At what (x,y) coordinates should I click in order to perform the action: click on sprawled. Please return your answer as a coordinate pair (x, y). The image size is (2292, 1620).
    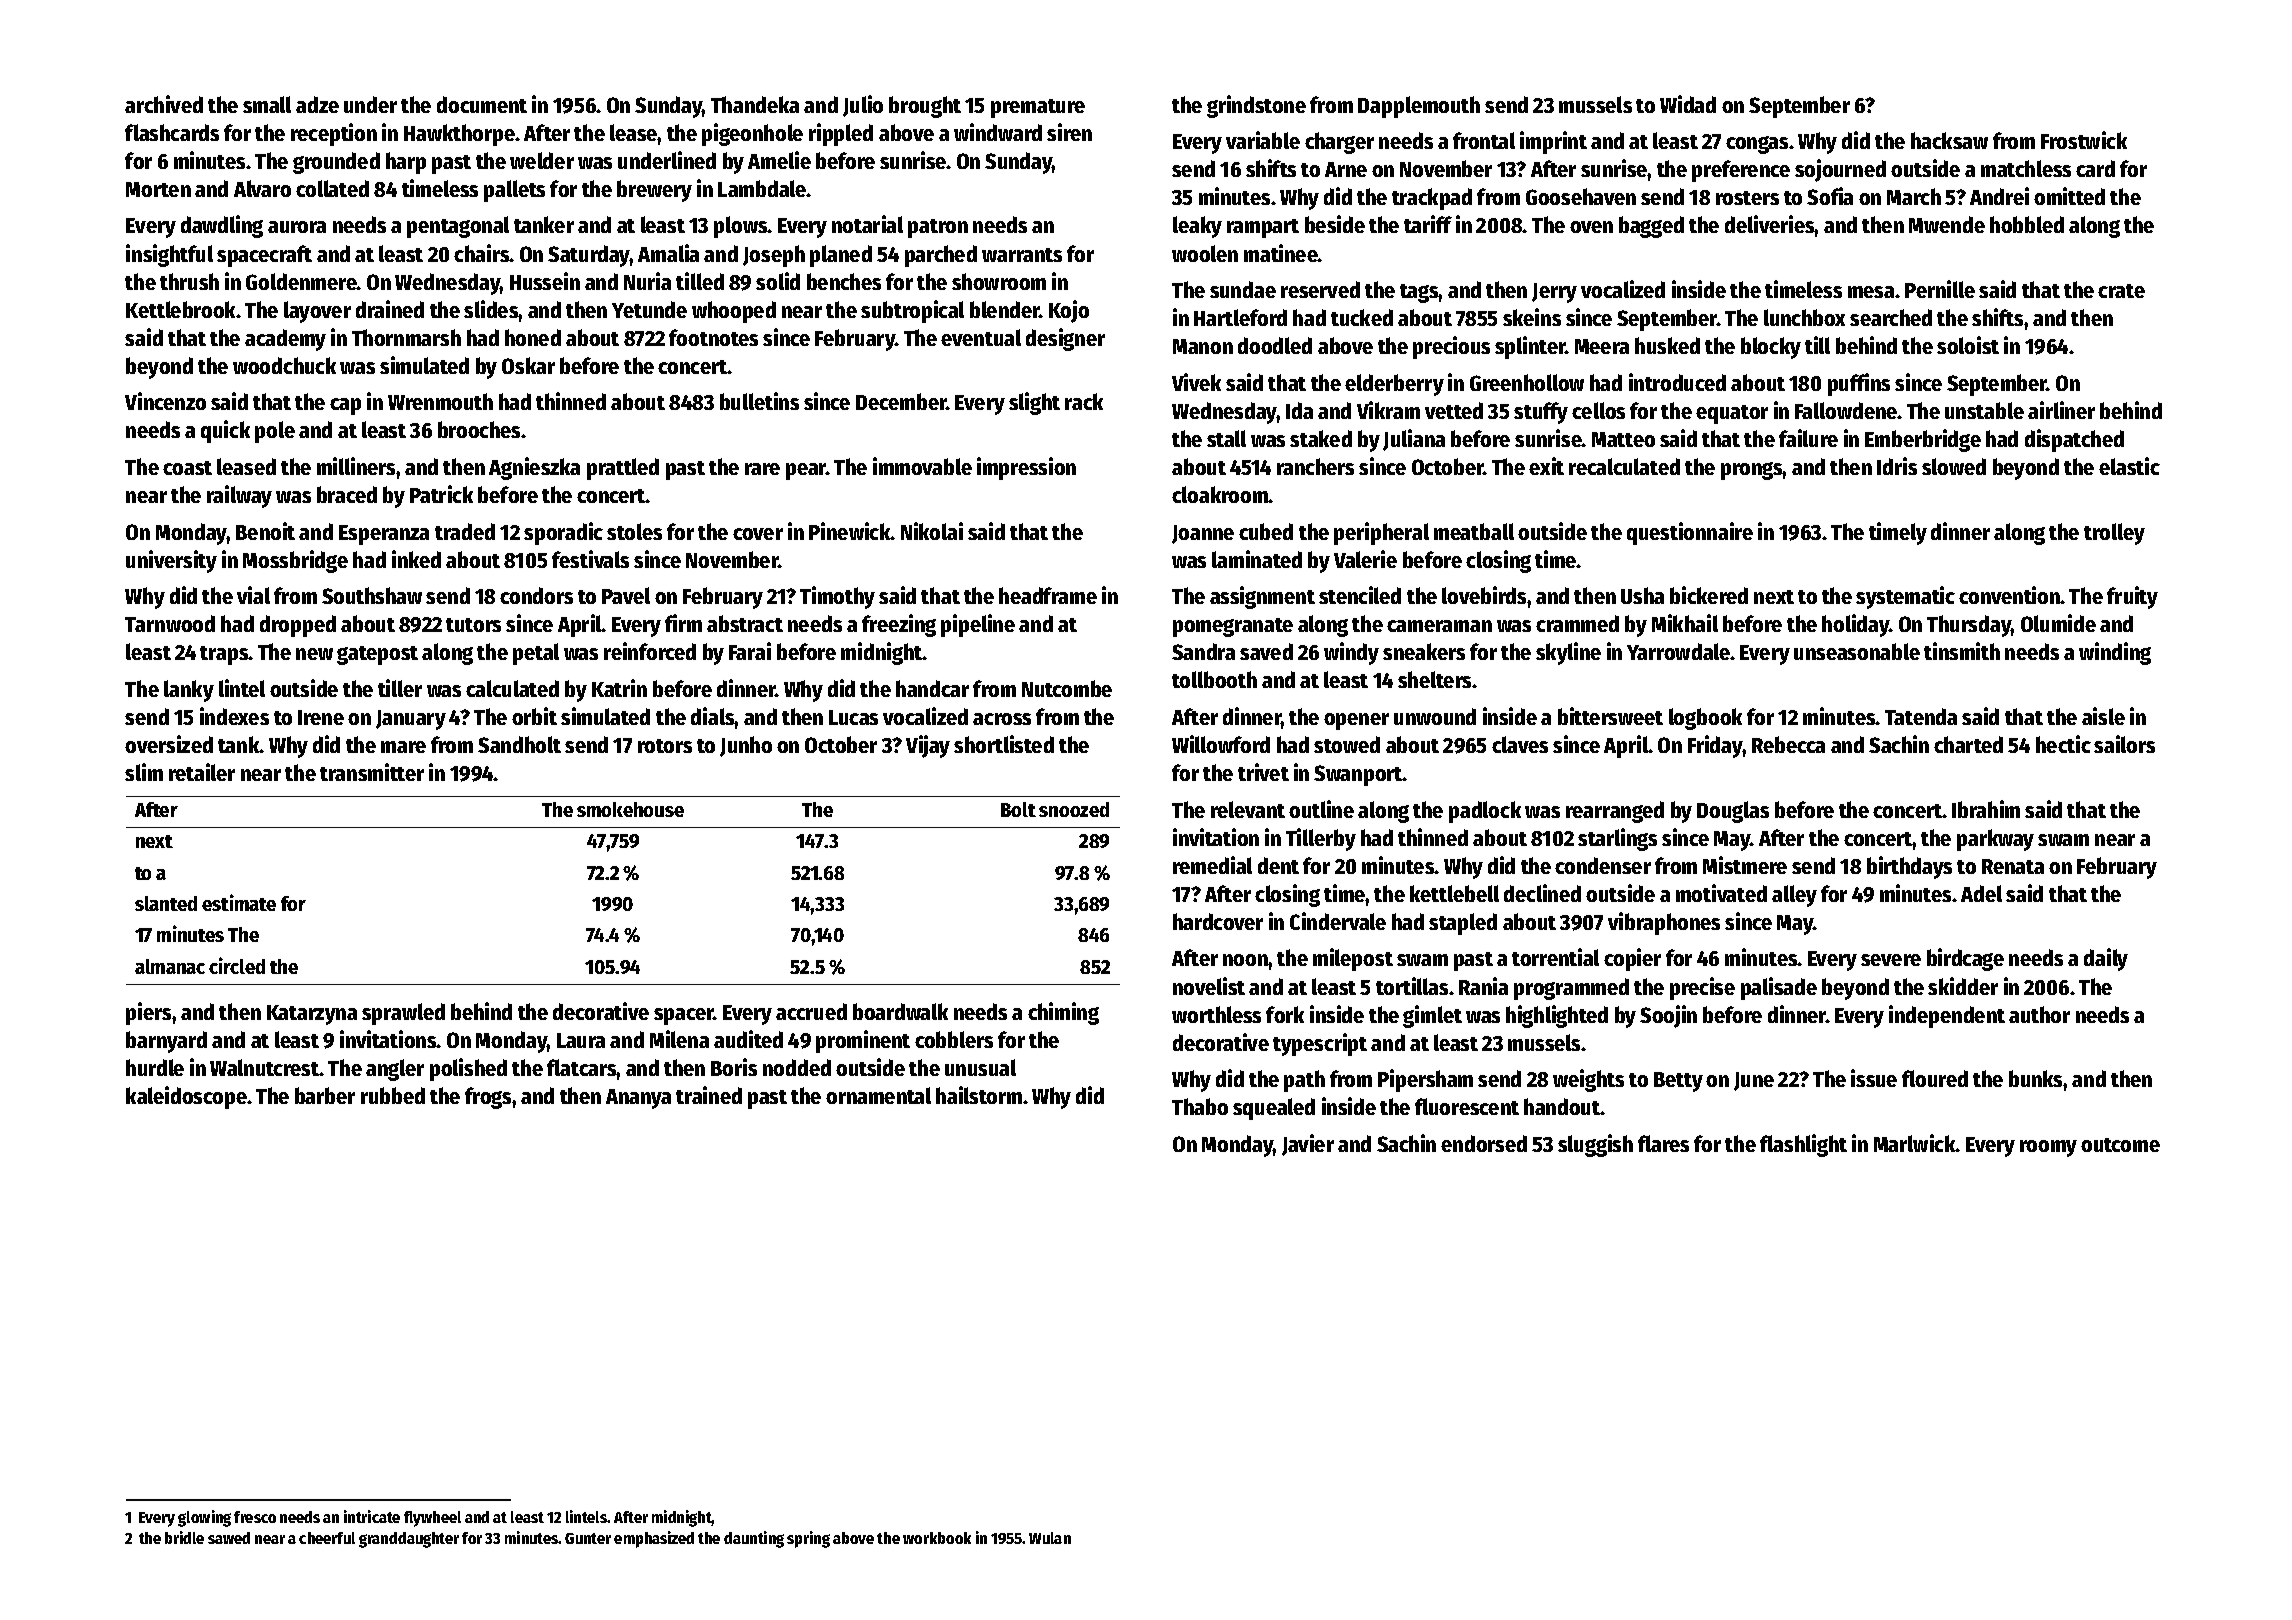
    Looking at the image, I should click on (403, 1014).
